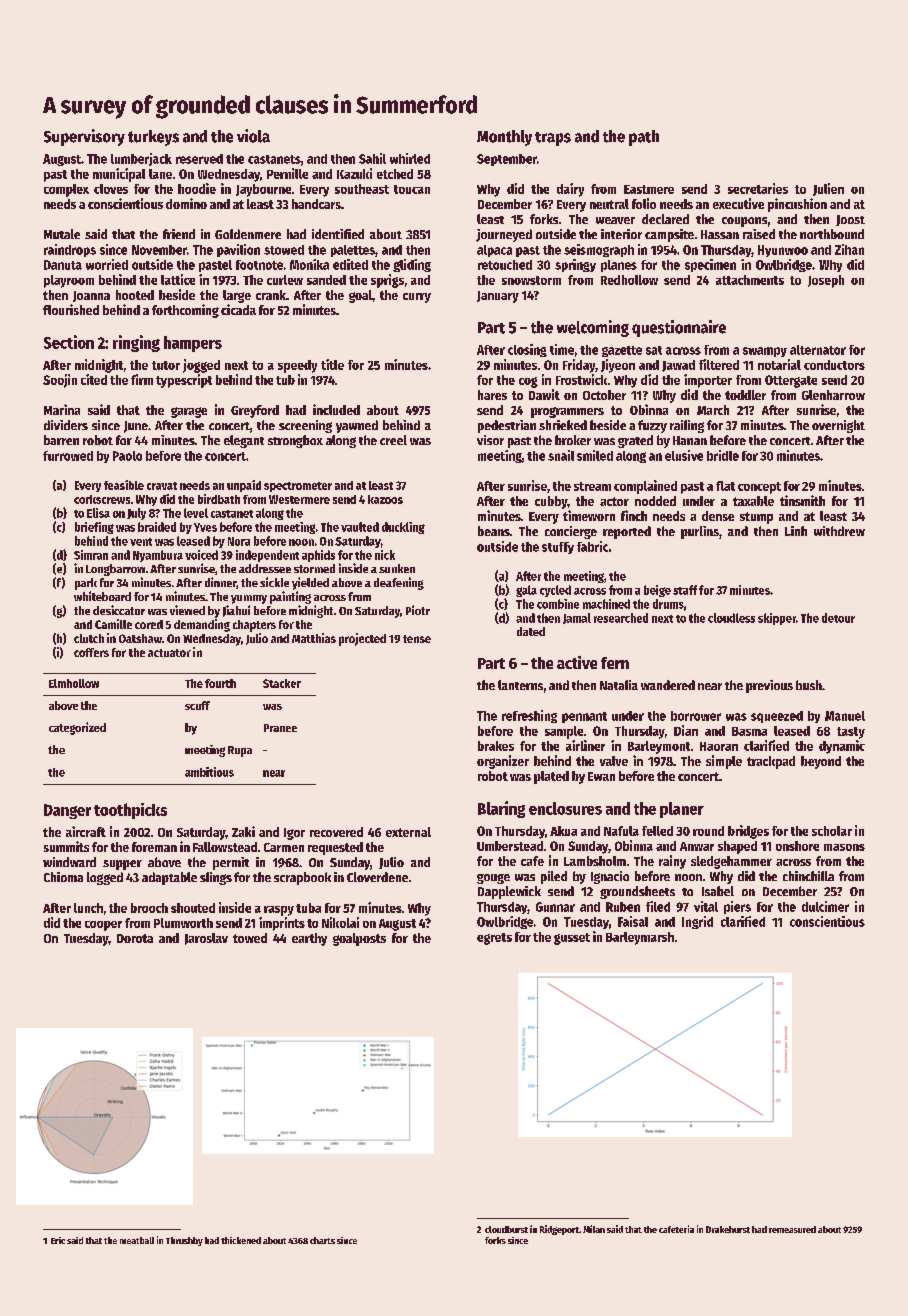 The width and height of the screenshot is (908, 1316). What do you see at coordinates (723, 455) in the screenshot?
I see `bridle` at bounding box center [723, 455].
